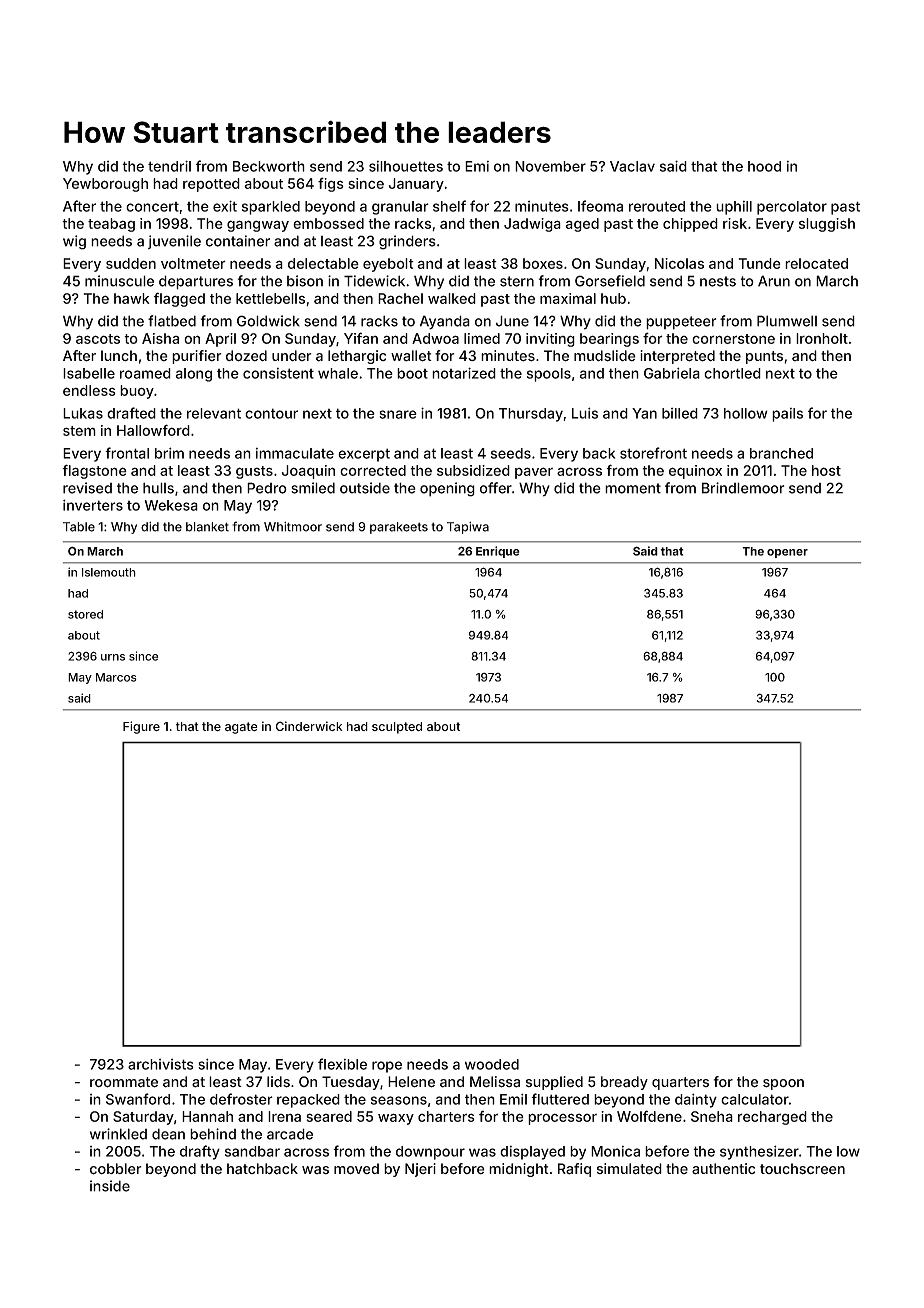 This screenshot has height=1308, width=924. Describe the element at coordinates (452, 298) in the screenshot. I see `walked` at that location.
